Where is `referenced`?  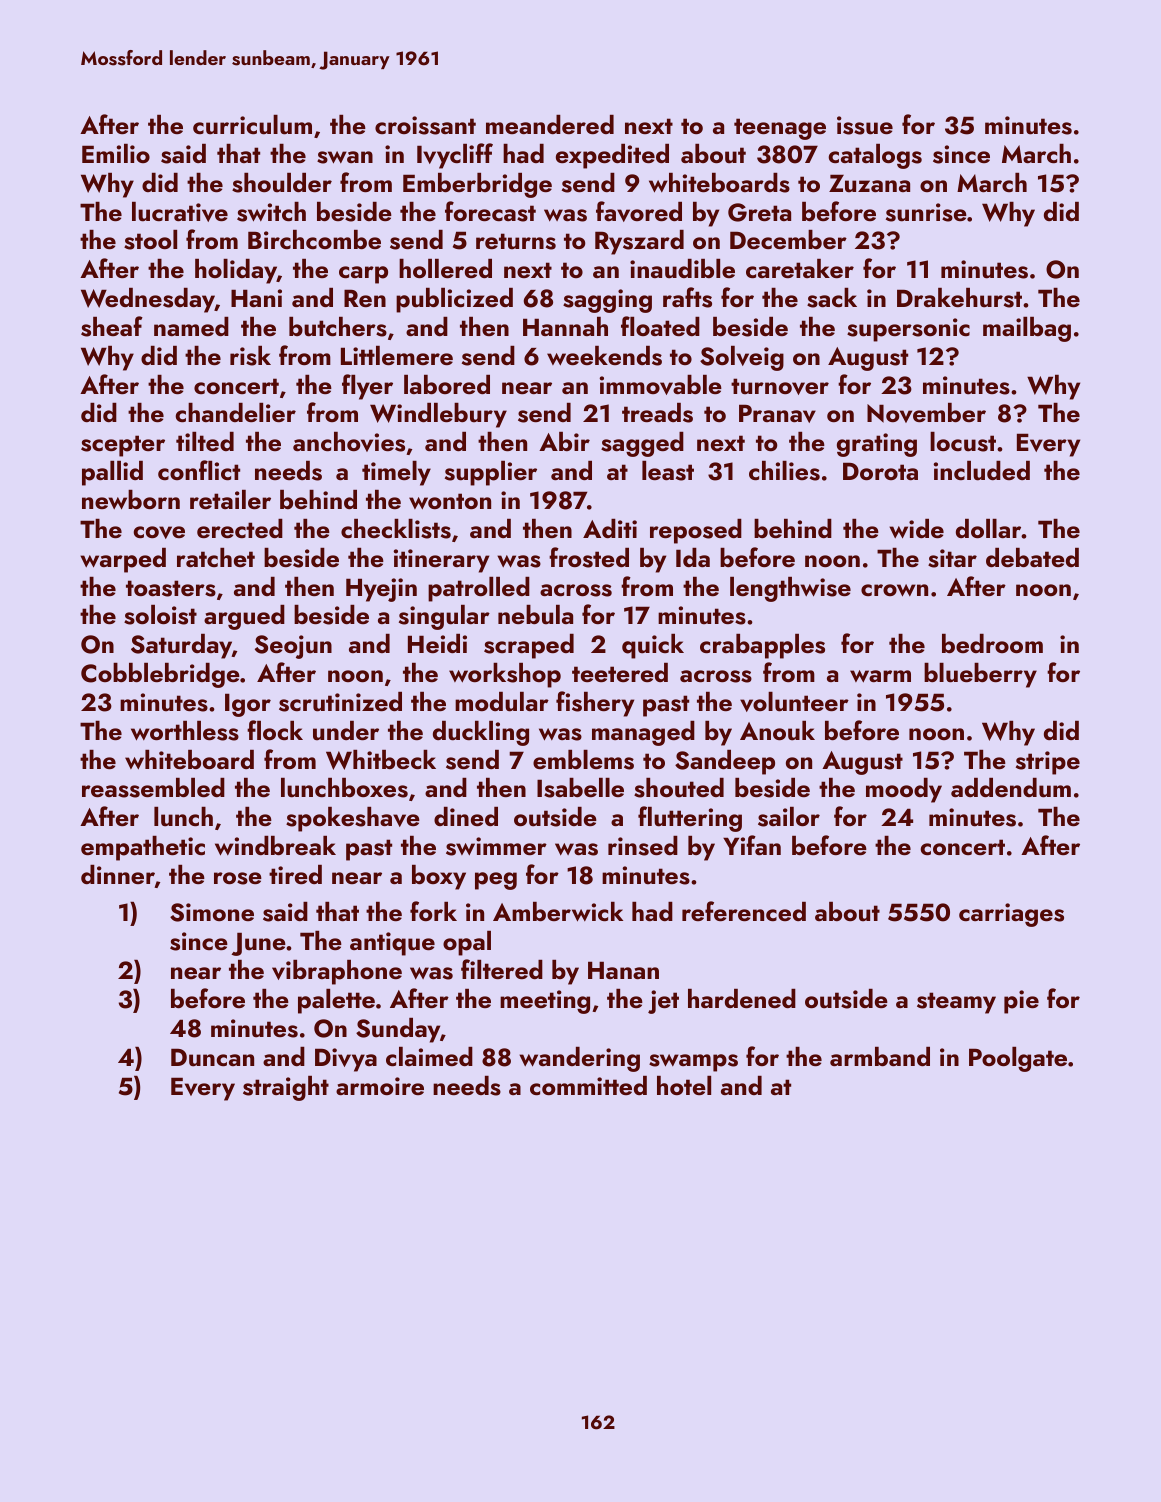
referenced is located at coordinates (744, 911).
